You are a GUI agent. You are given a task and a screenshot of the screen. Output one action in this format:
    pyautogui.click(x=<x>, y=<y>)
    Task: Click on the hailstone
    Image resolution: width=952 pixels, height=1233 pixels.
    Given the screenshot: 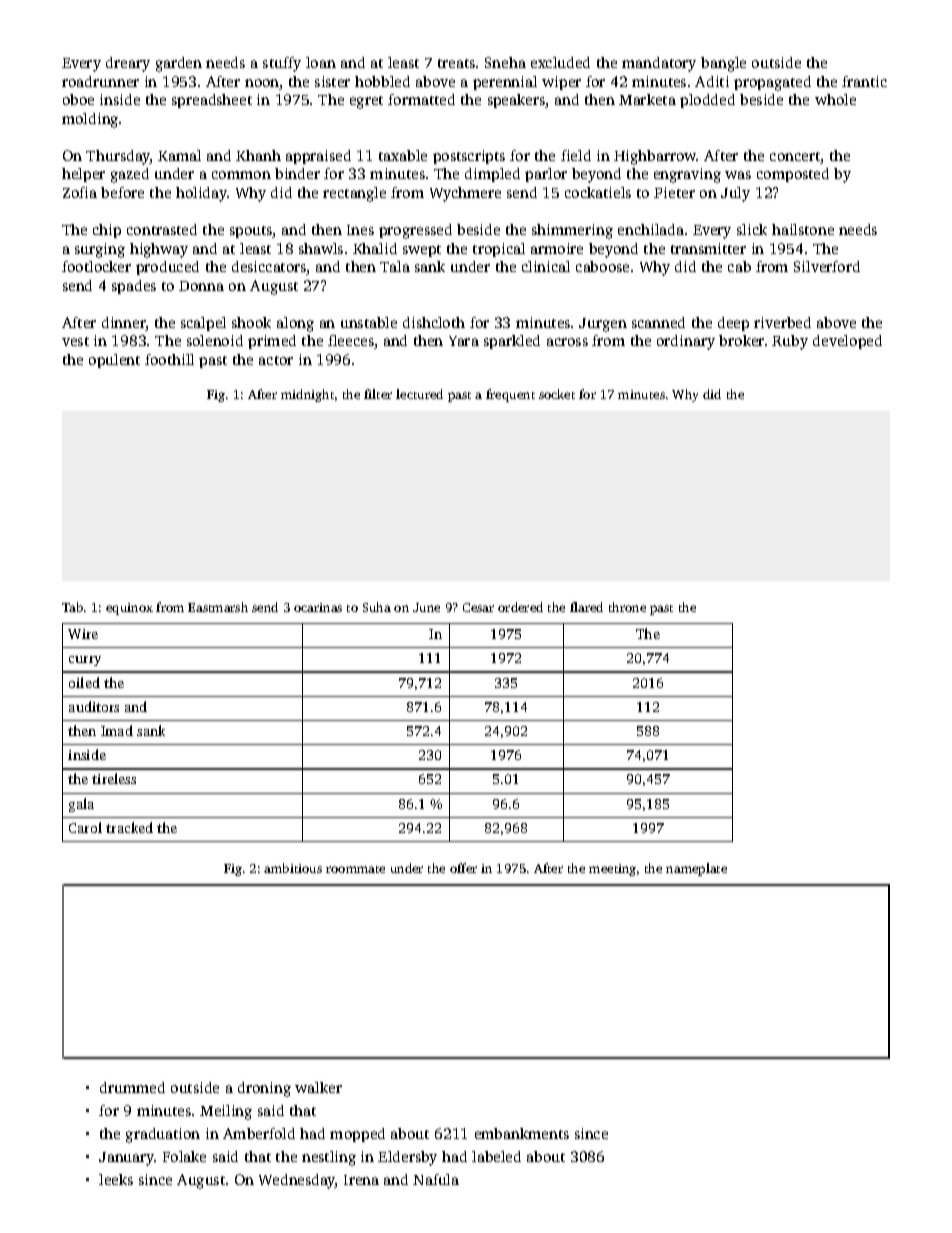 What is the action you would take?
    pyautogui.click(x=803, y=229)
